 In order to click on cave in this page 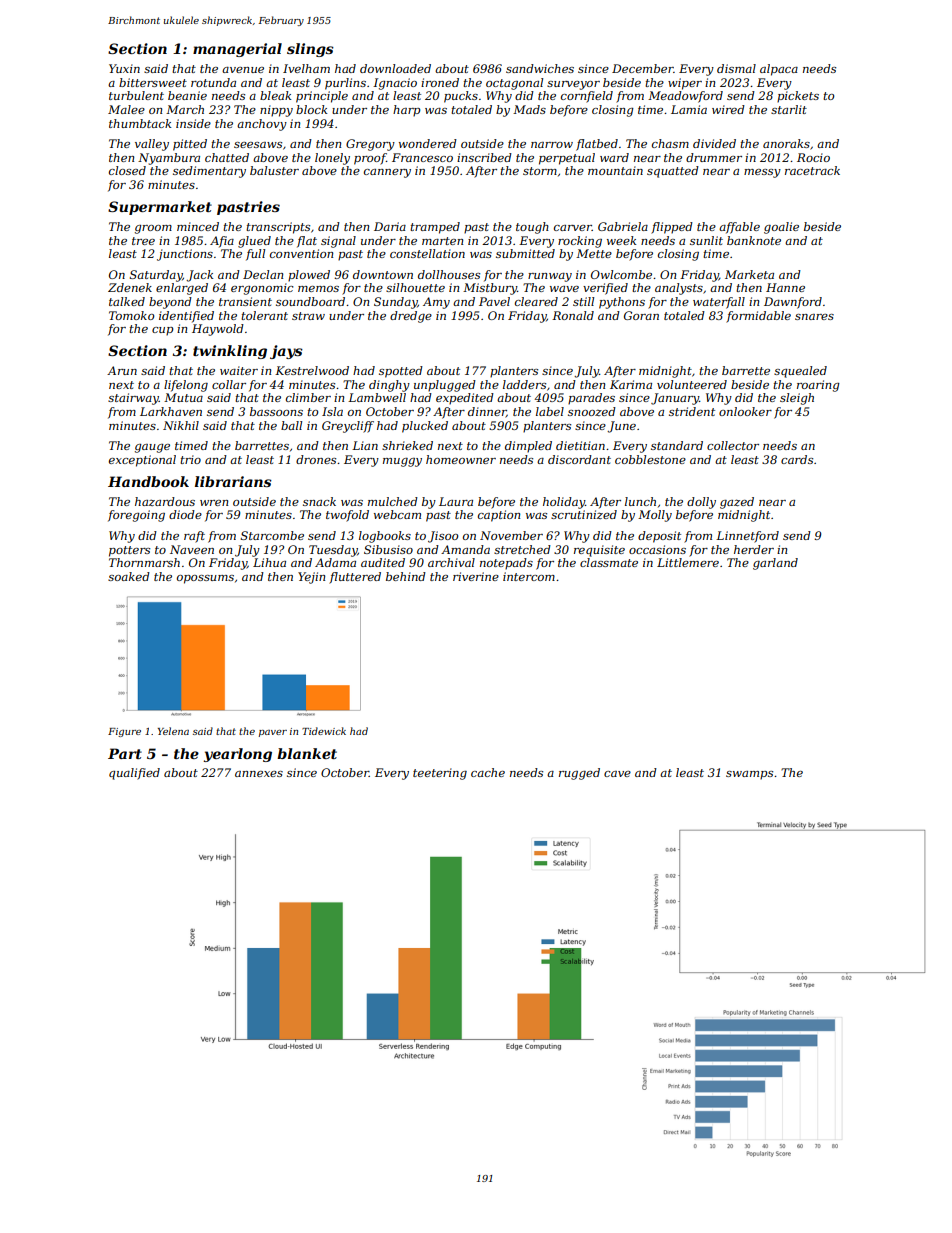, I will do `click(617, 774)`.
